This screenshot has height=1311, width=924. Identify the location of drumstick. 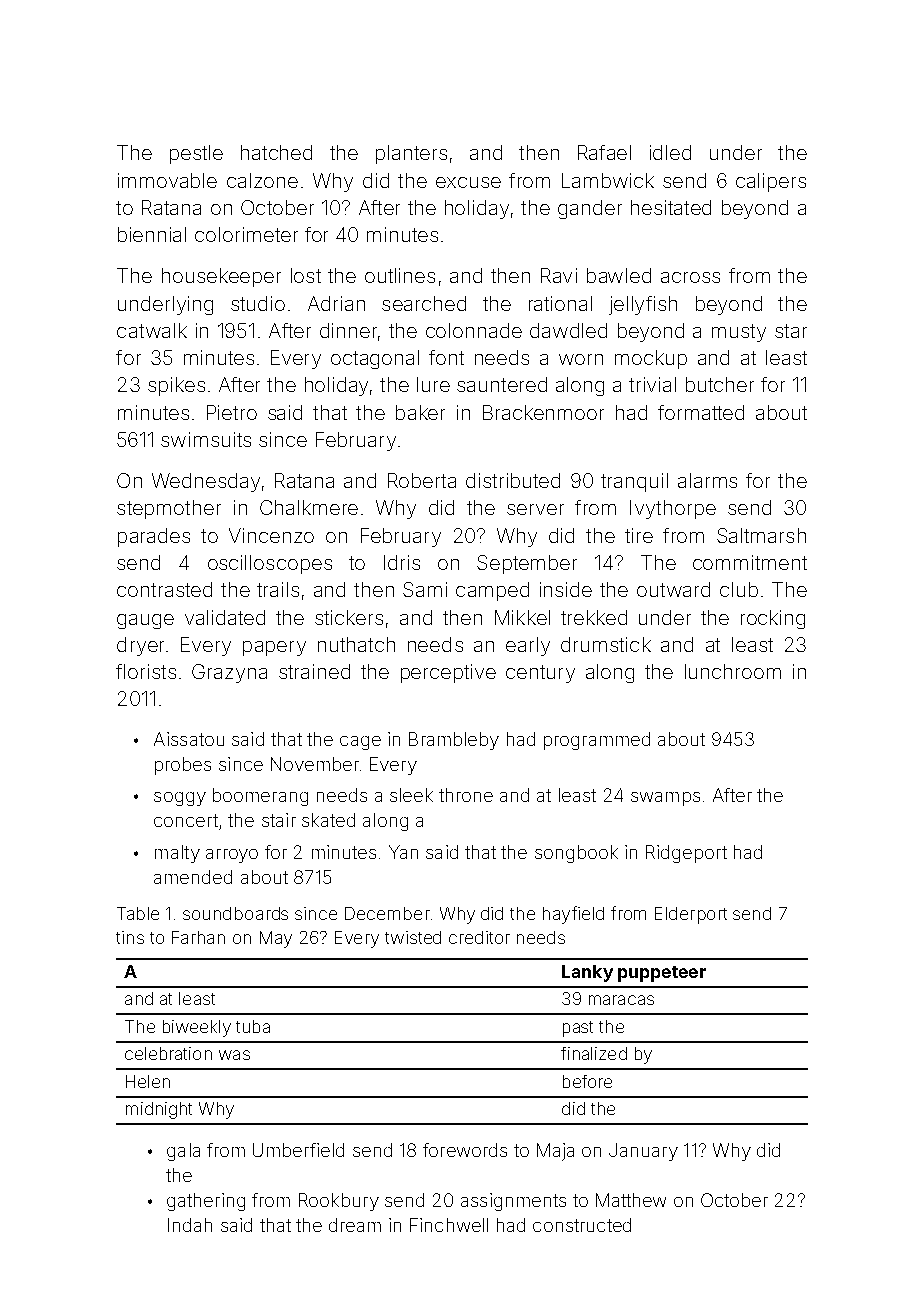
(606, 644).
